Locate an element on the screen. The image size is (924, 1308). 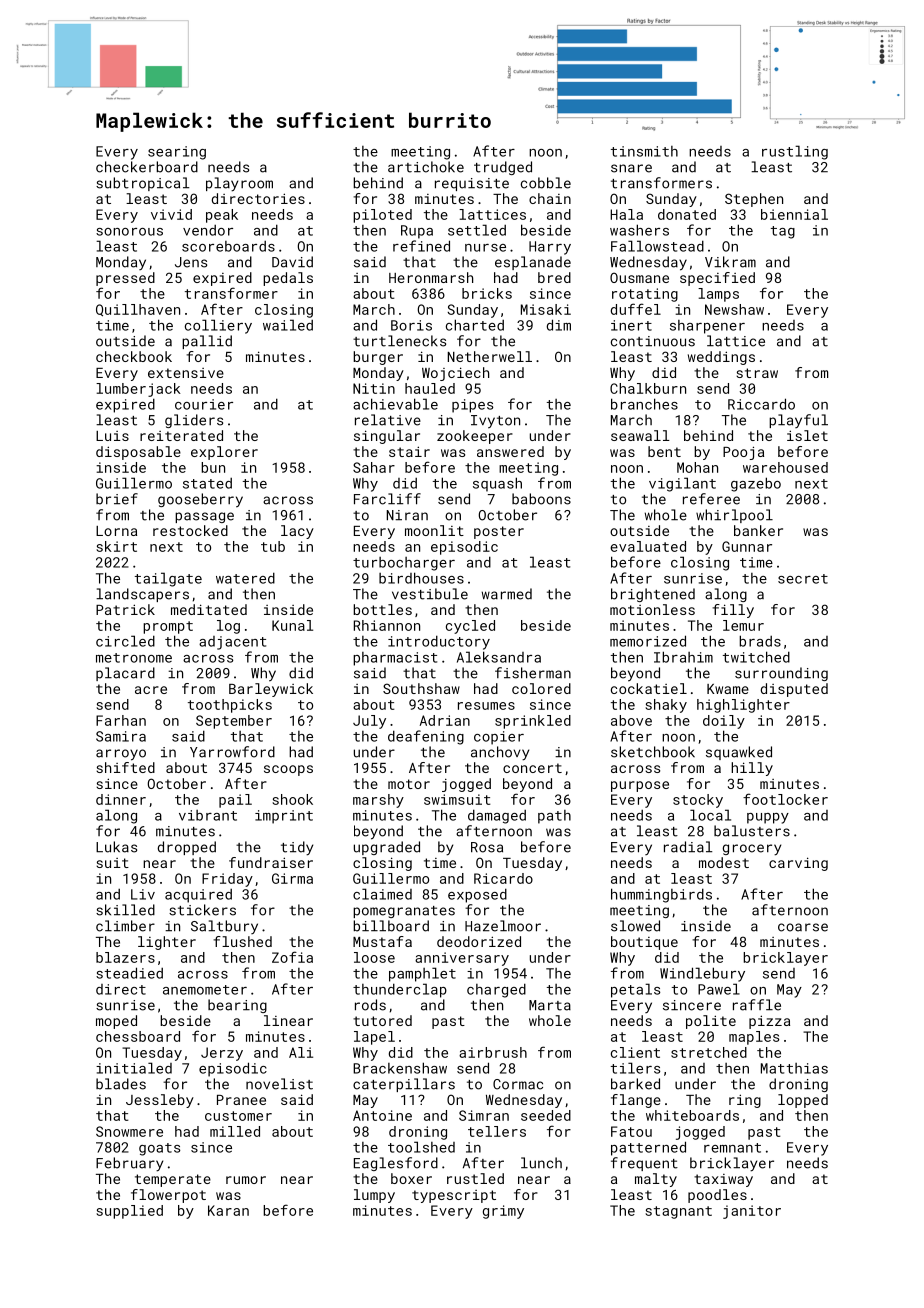
piloted is located at coordinates (382, 216).
